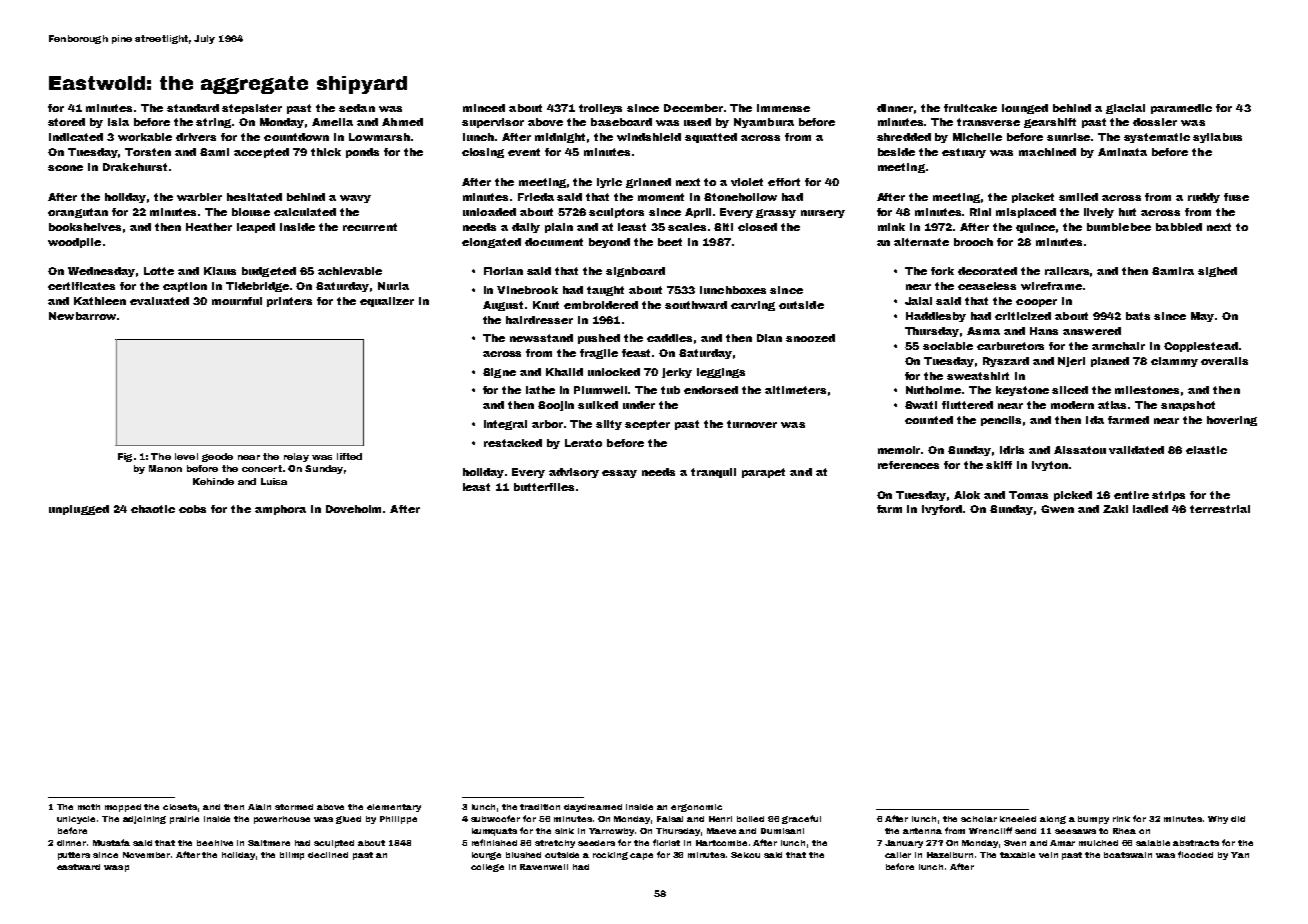 This image has width=1308, height=924. What do you see at coordinates (639, 405) in the image?
I see `under` at bounding box center [639, 405].
